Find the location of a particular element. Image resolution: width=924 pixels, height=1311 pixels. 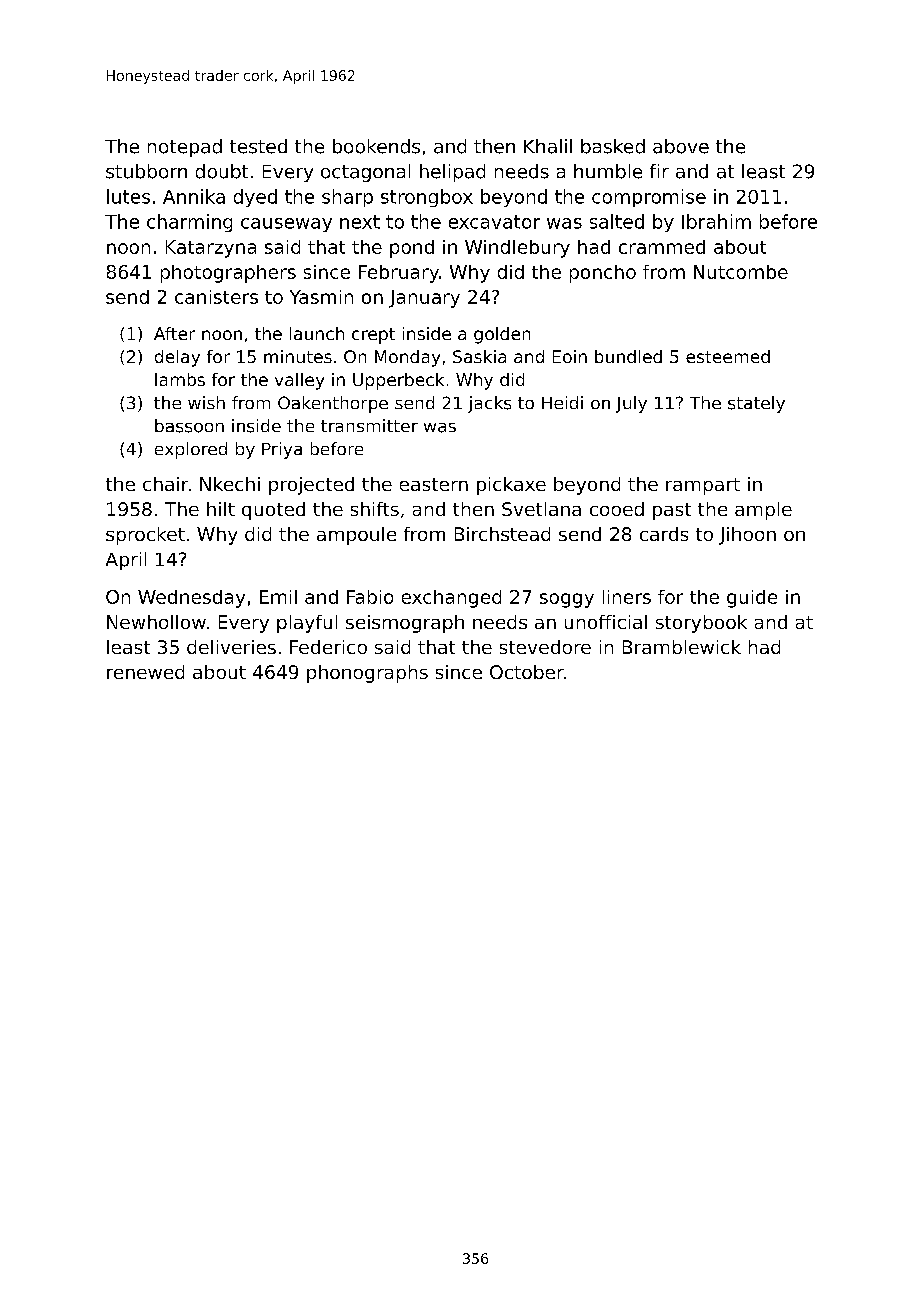

Ibrahim is located at coordinates (716, 221).
